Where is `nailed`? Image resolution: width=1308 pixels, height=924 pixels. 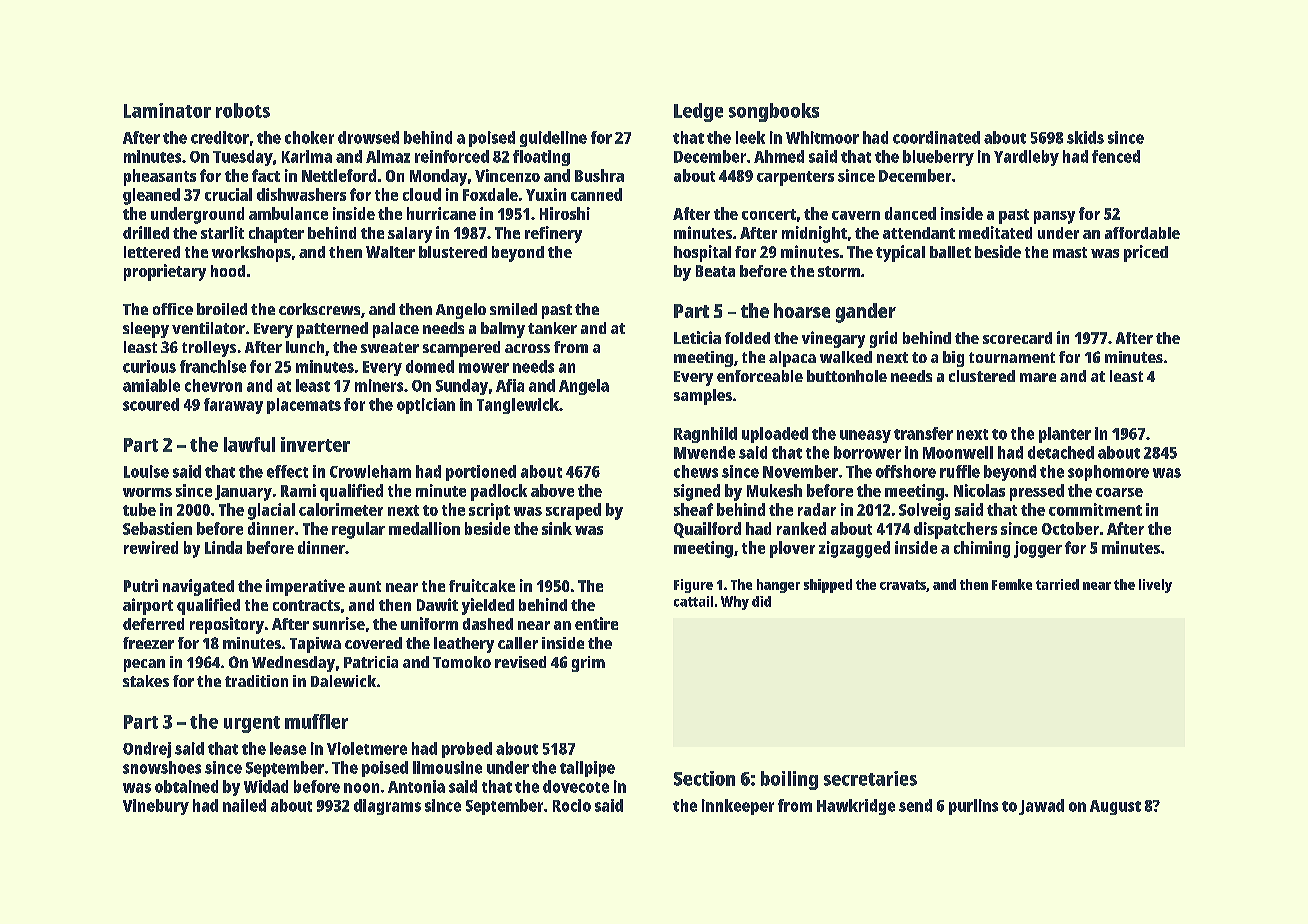 nailed is located at coordinates (244, 805).
